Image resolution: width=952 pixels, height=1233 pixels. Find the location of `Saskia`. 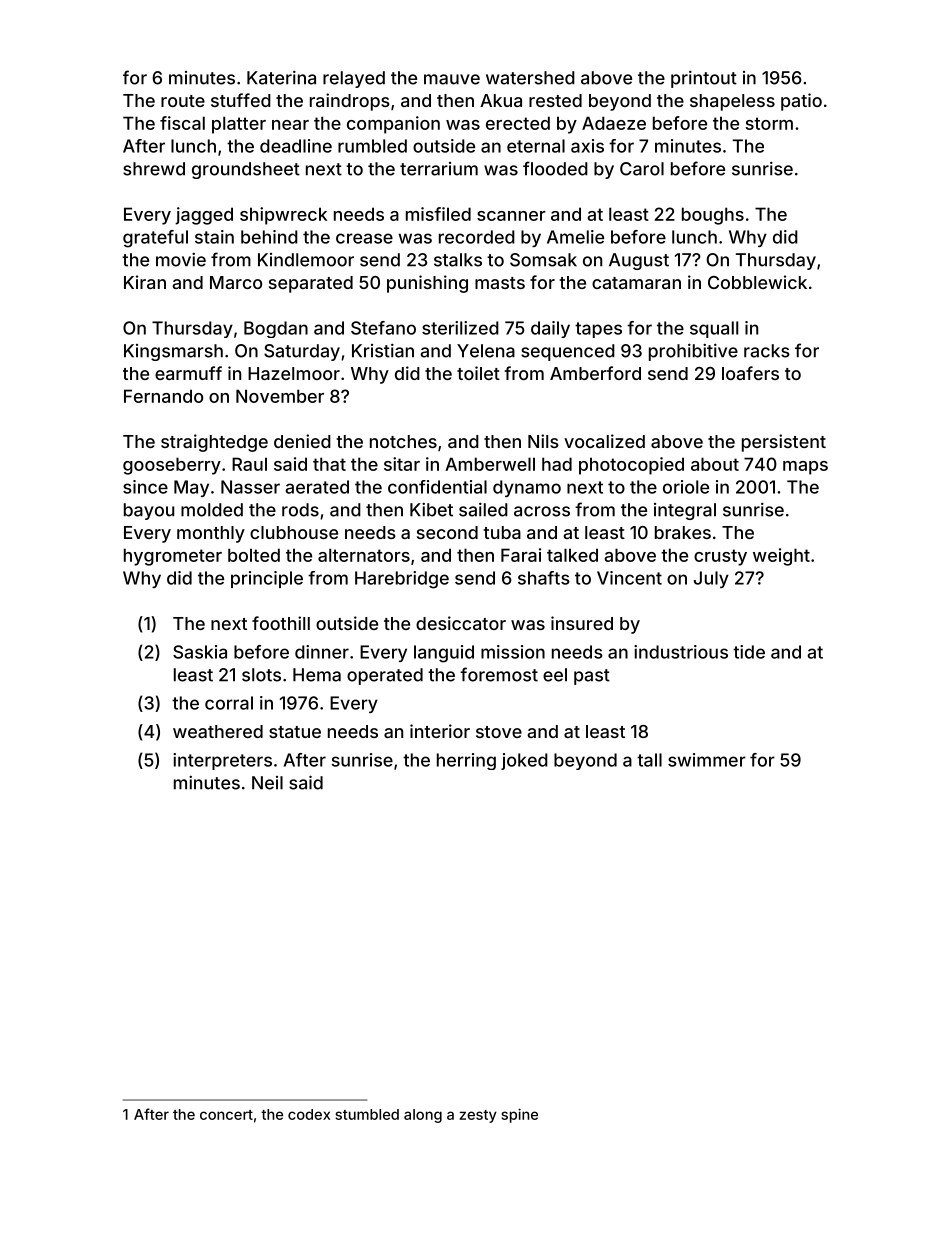

Saskia is located at coordinates (200, 652).
